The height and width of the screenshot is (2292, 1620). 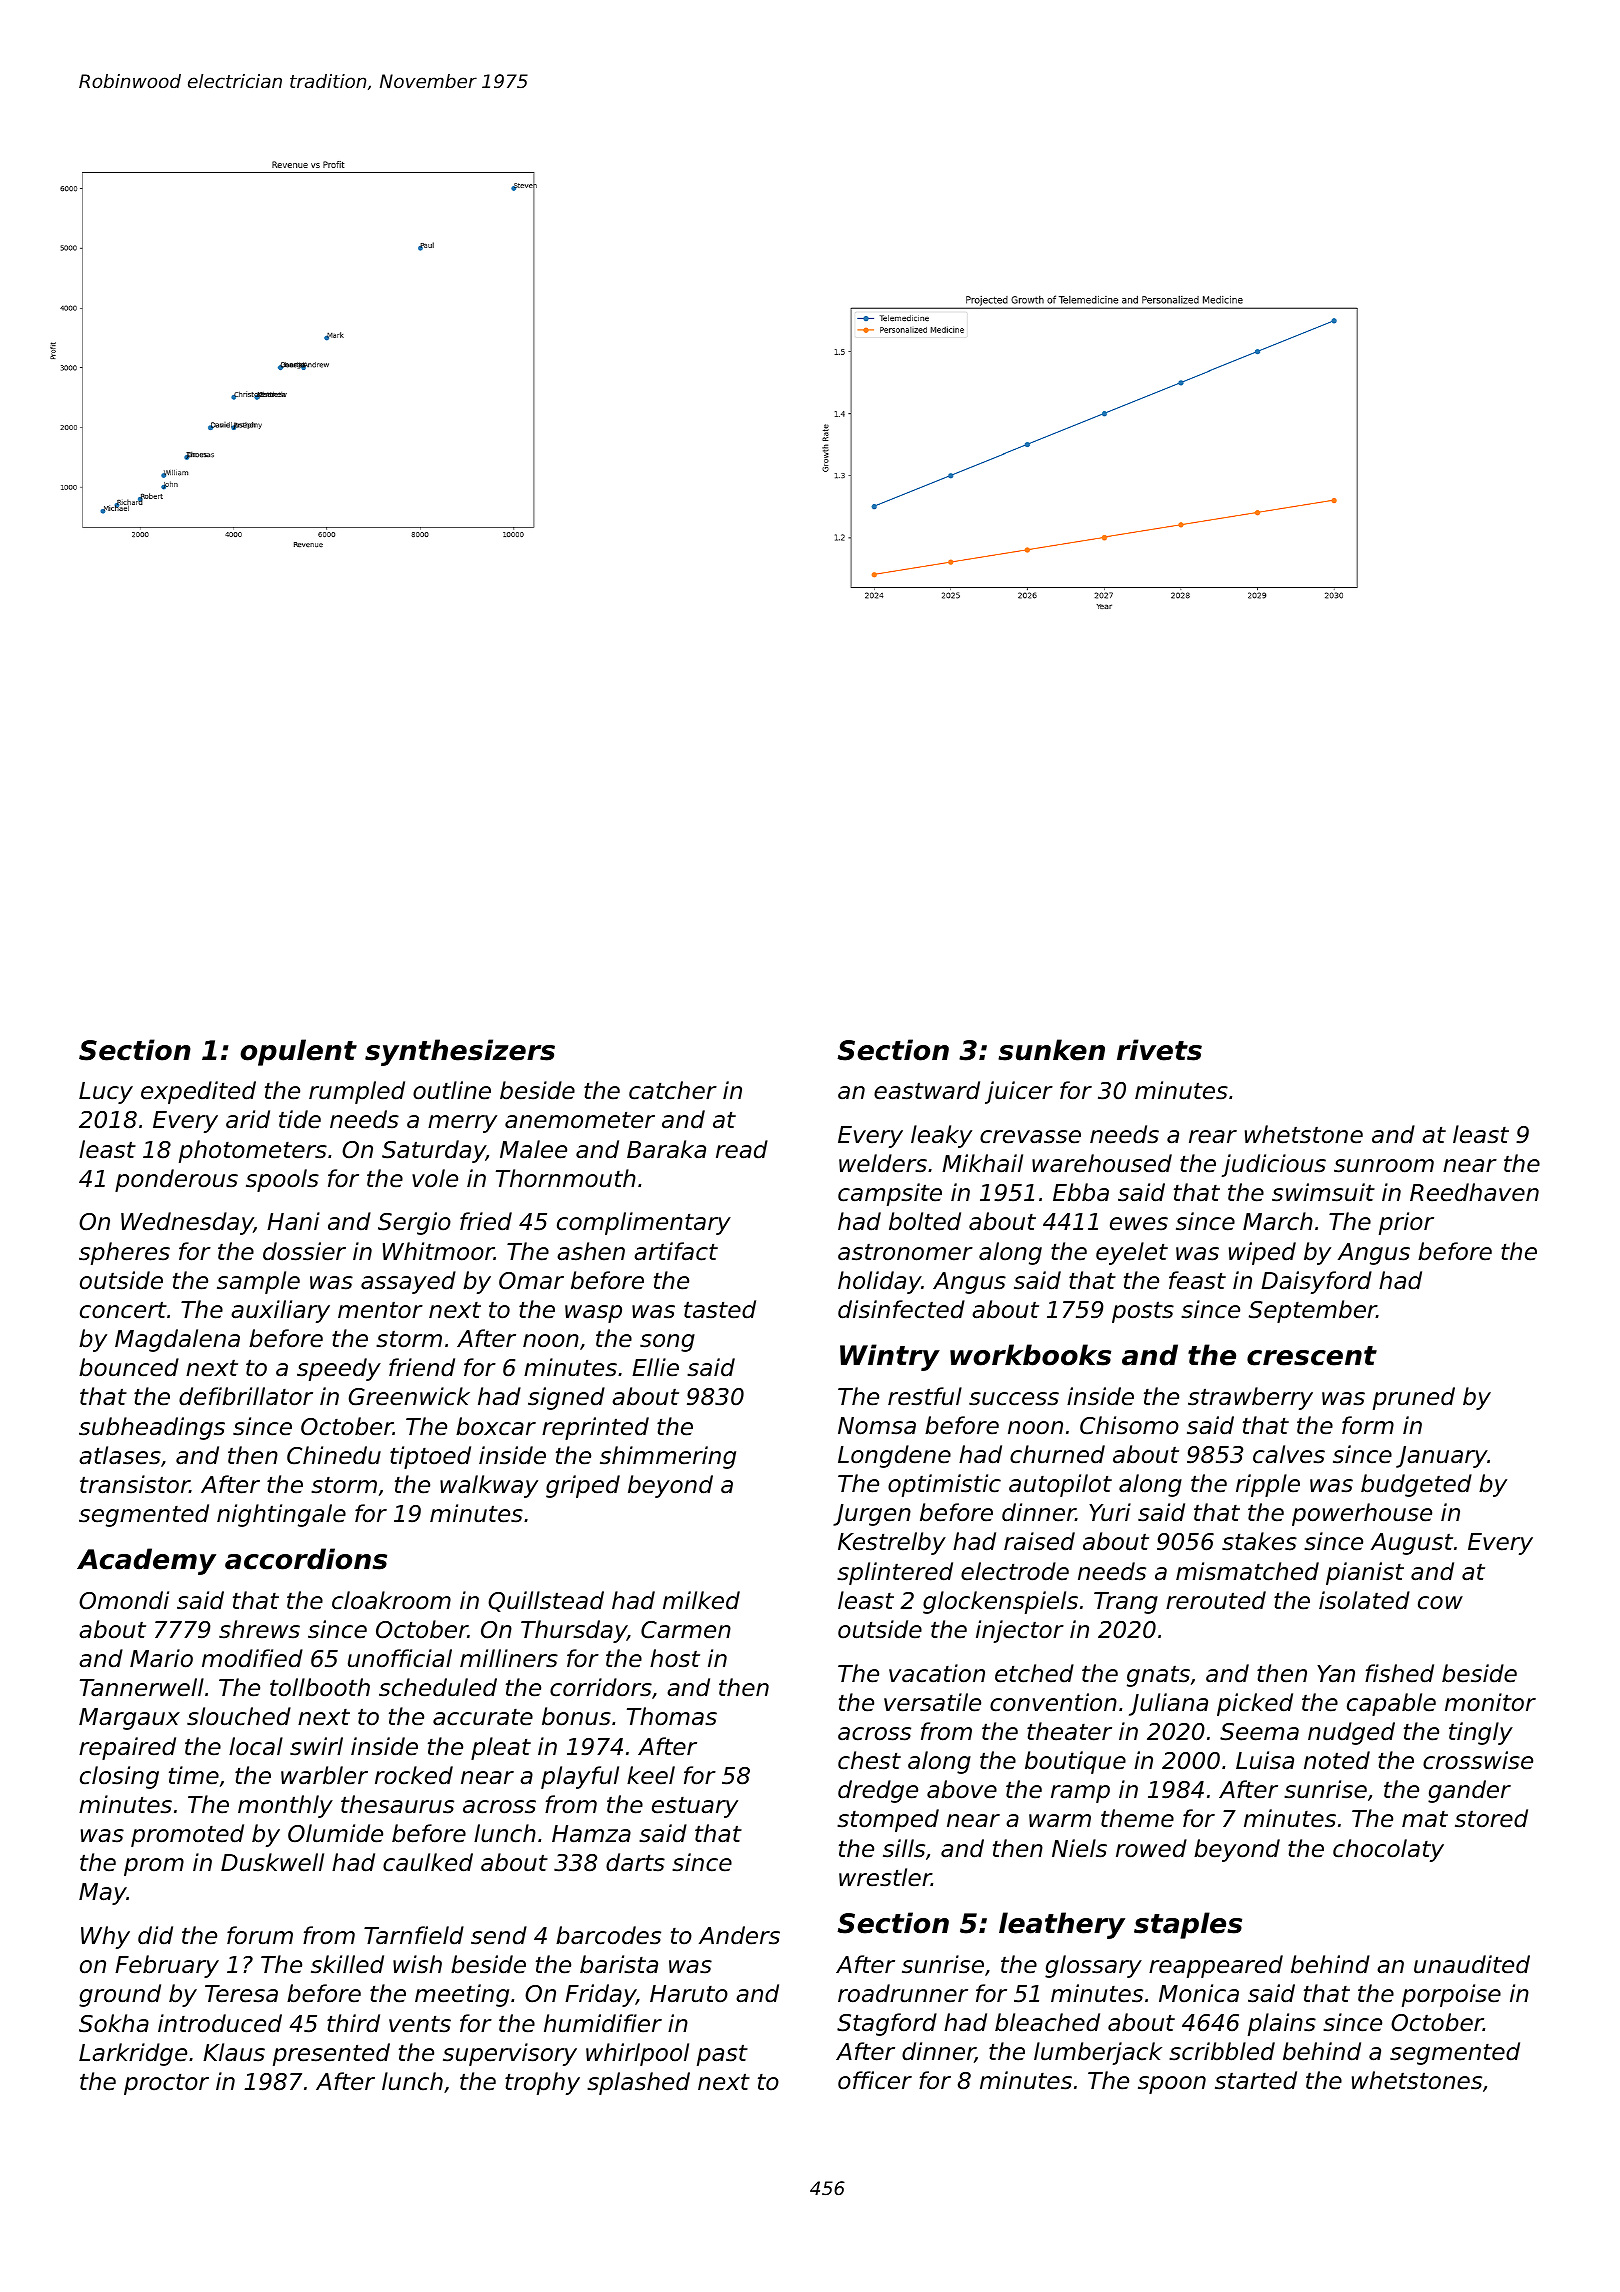 I want to click on spheres, so click(x=124, y=1253).
